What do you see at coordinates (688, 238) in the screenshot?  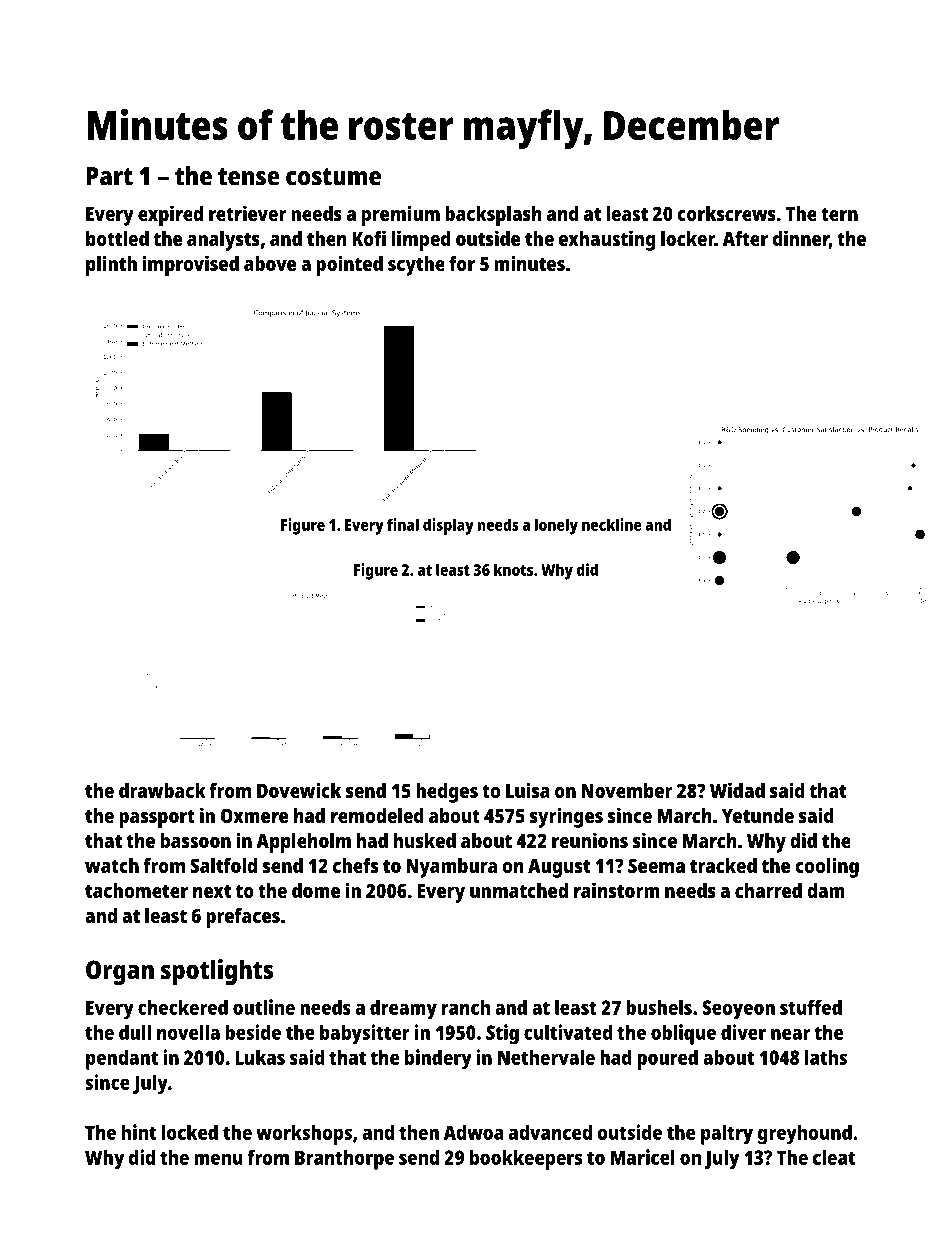 I see `locker` at bounding box center [688, 238].
